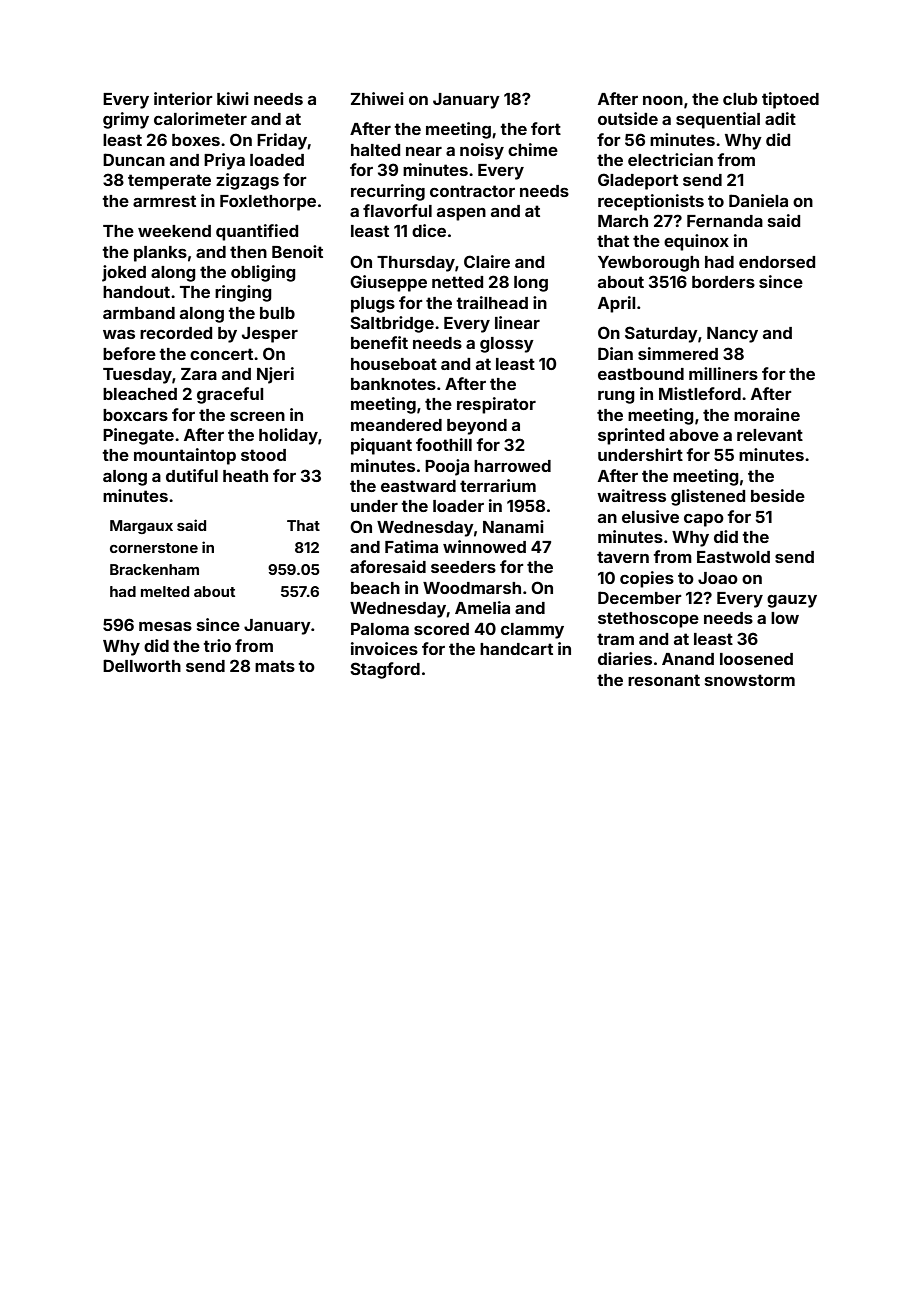  I want to click on club, so click(740, 99).
